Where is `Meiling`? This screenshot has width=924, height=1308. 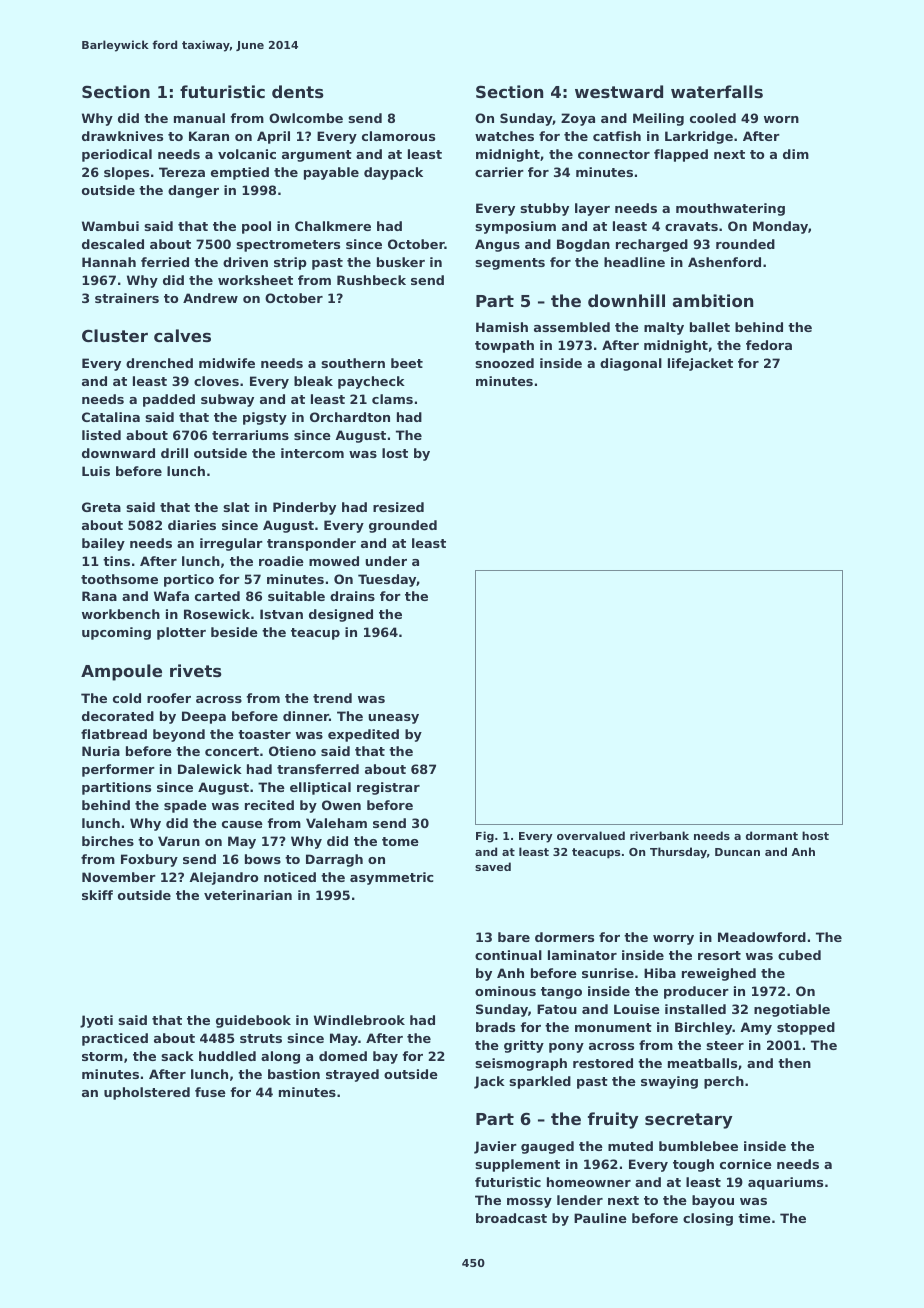
Meiling is located at coordinates (658, 119).
